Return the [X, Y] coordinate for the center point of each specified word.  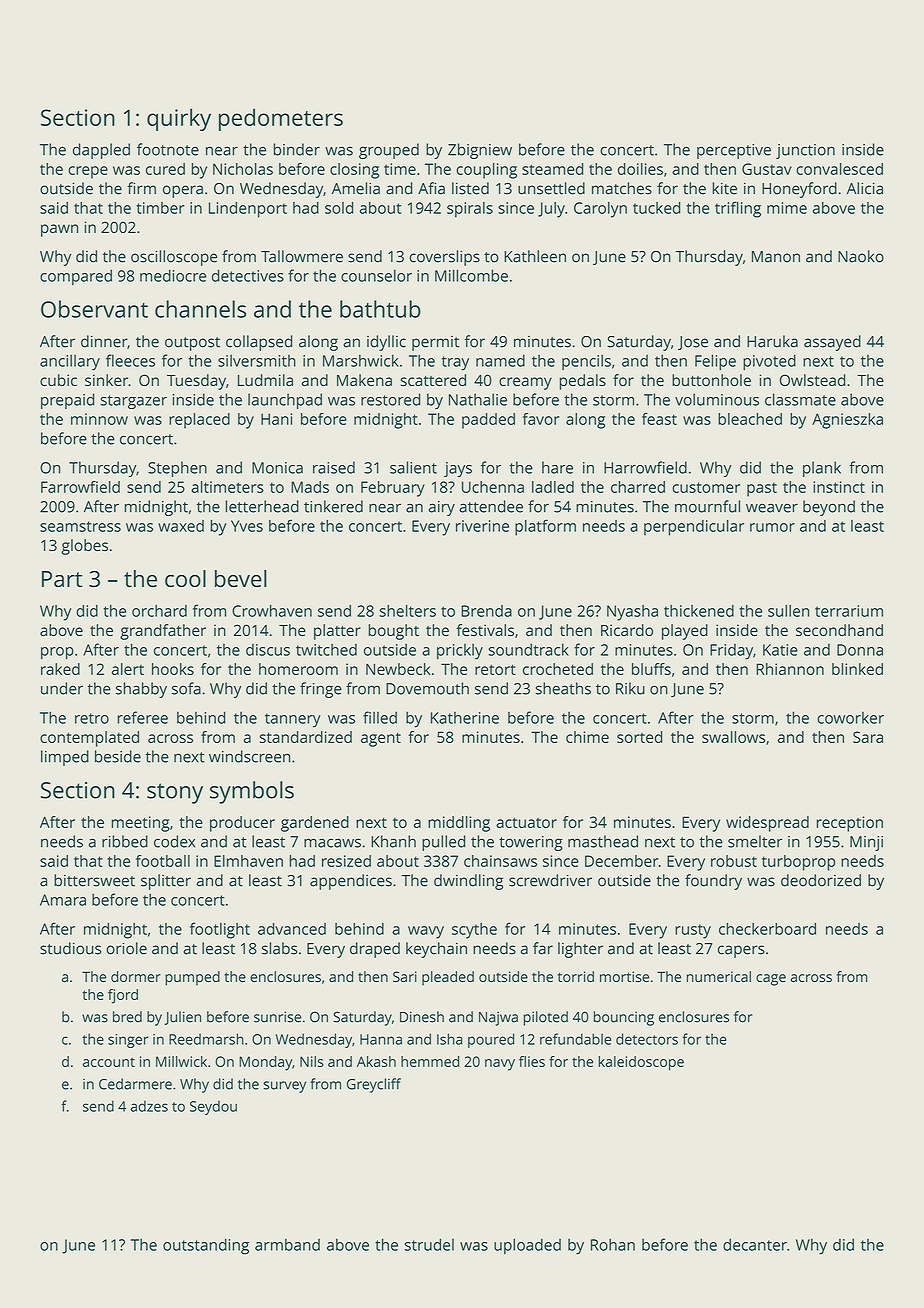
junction [805, 151]
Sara [868, 737]
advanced [292, 929]
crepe [88, 172]
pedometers [281, 119]
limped [65, 758]
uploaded [527, 1246]
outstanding [206, 1246]
